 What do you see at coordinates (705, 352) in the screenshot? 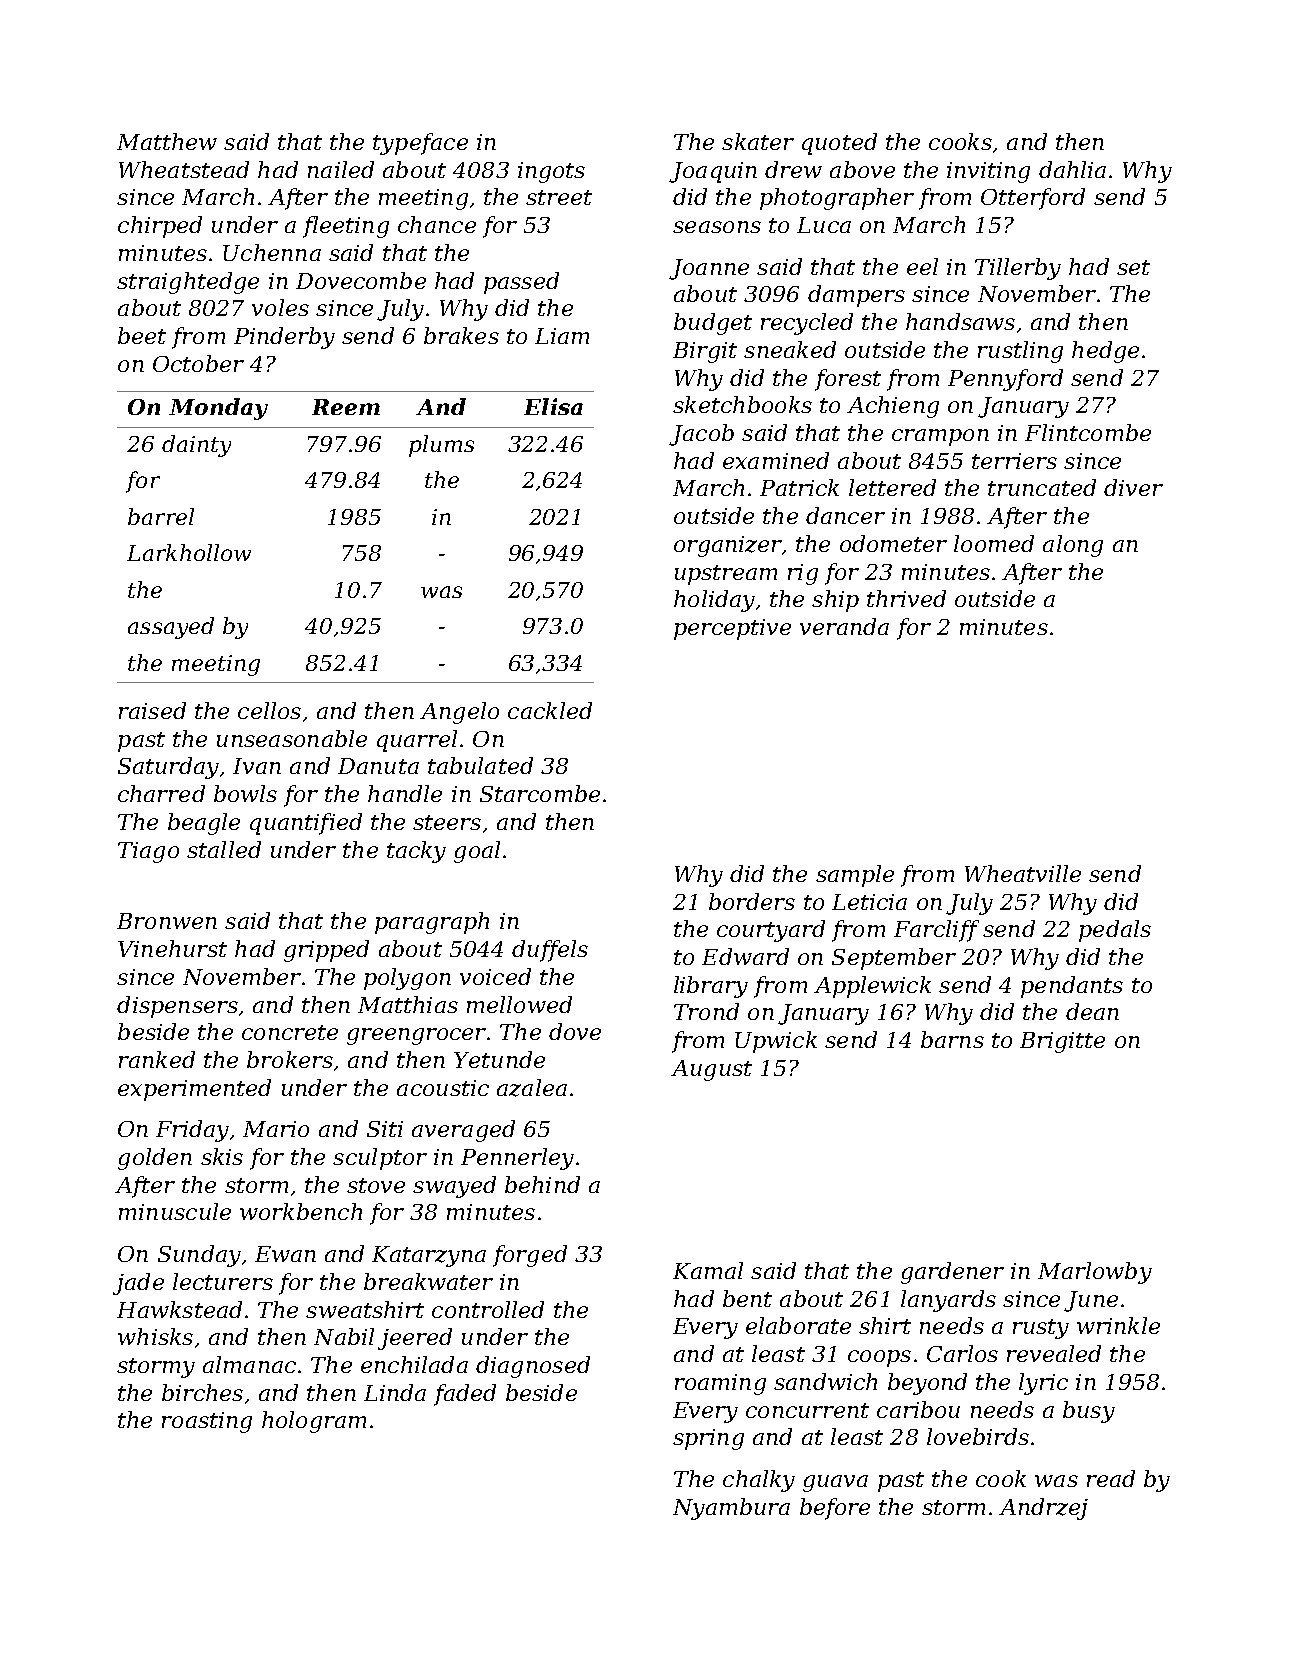
I see `Birgit` at bounding box center [705, 352].
